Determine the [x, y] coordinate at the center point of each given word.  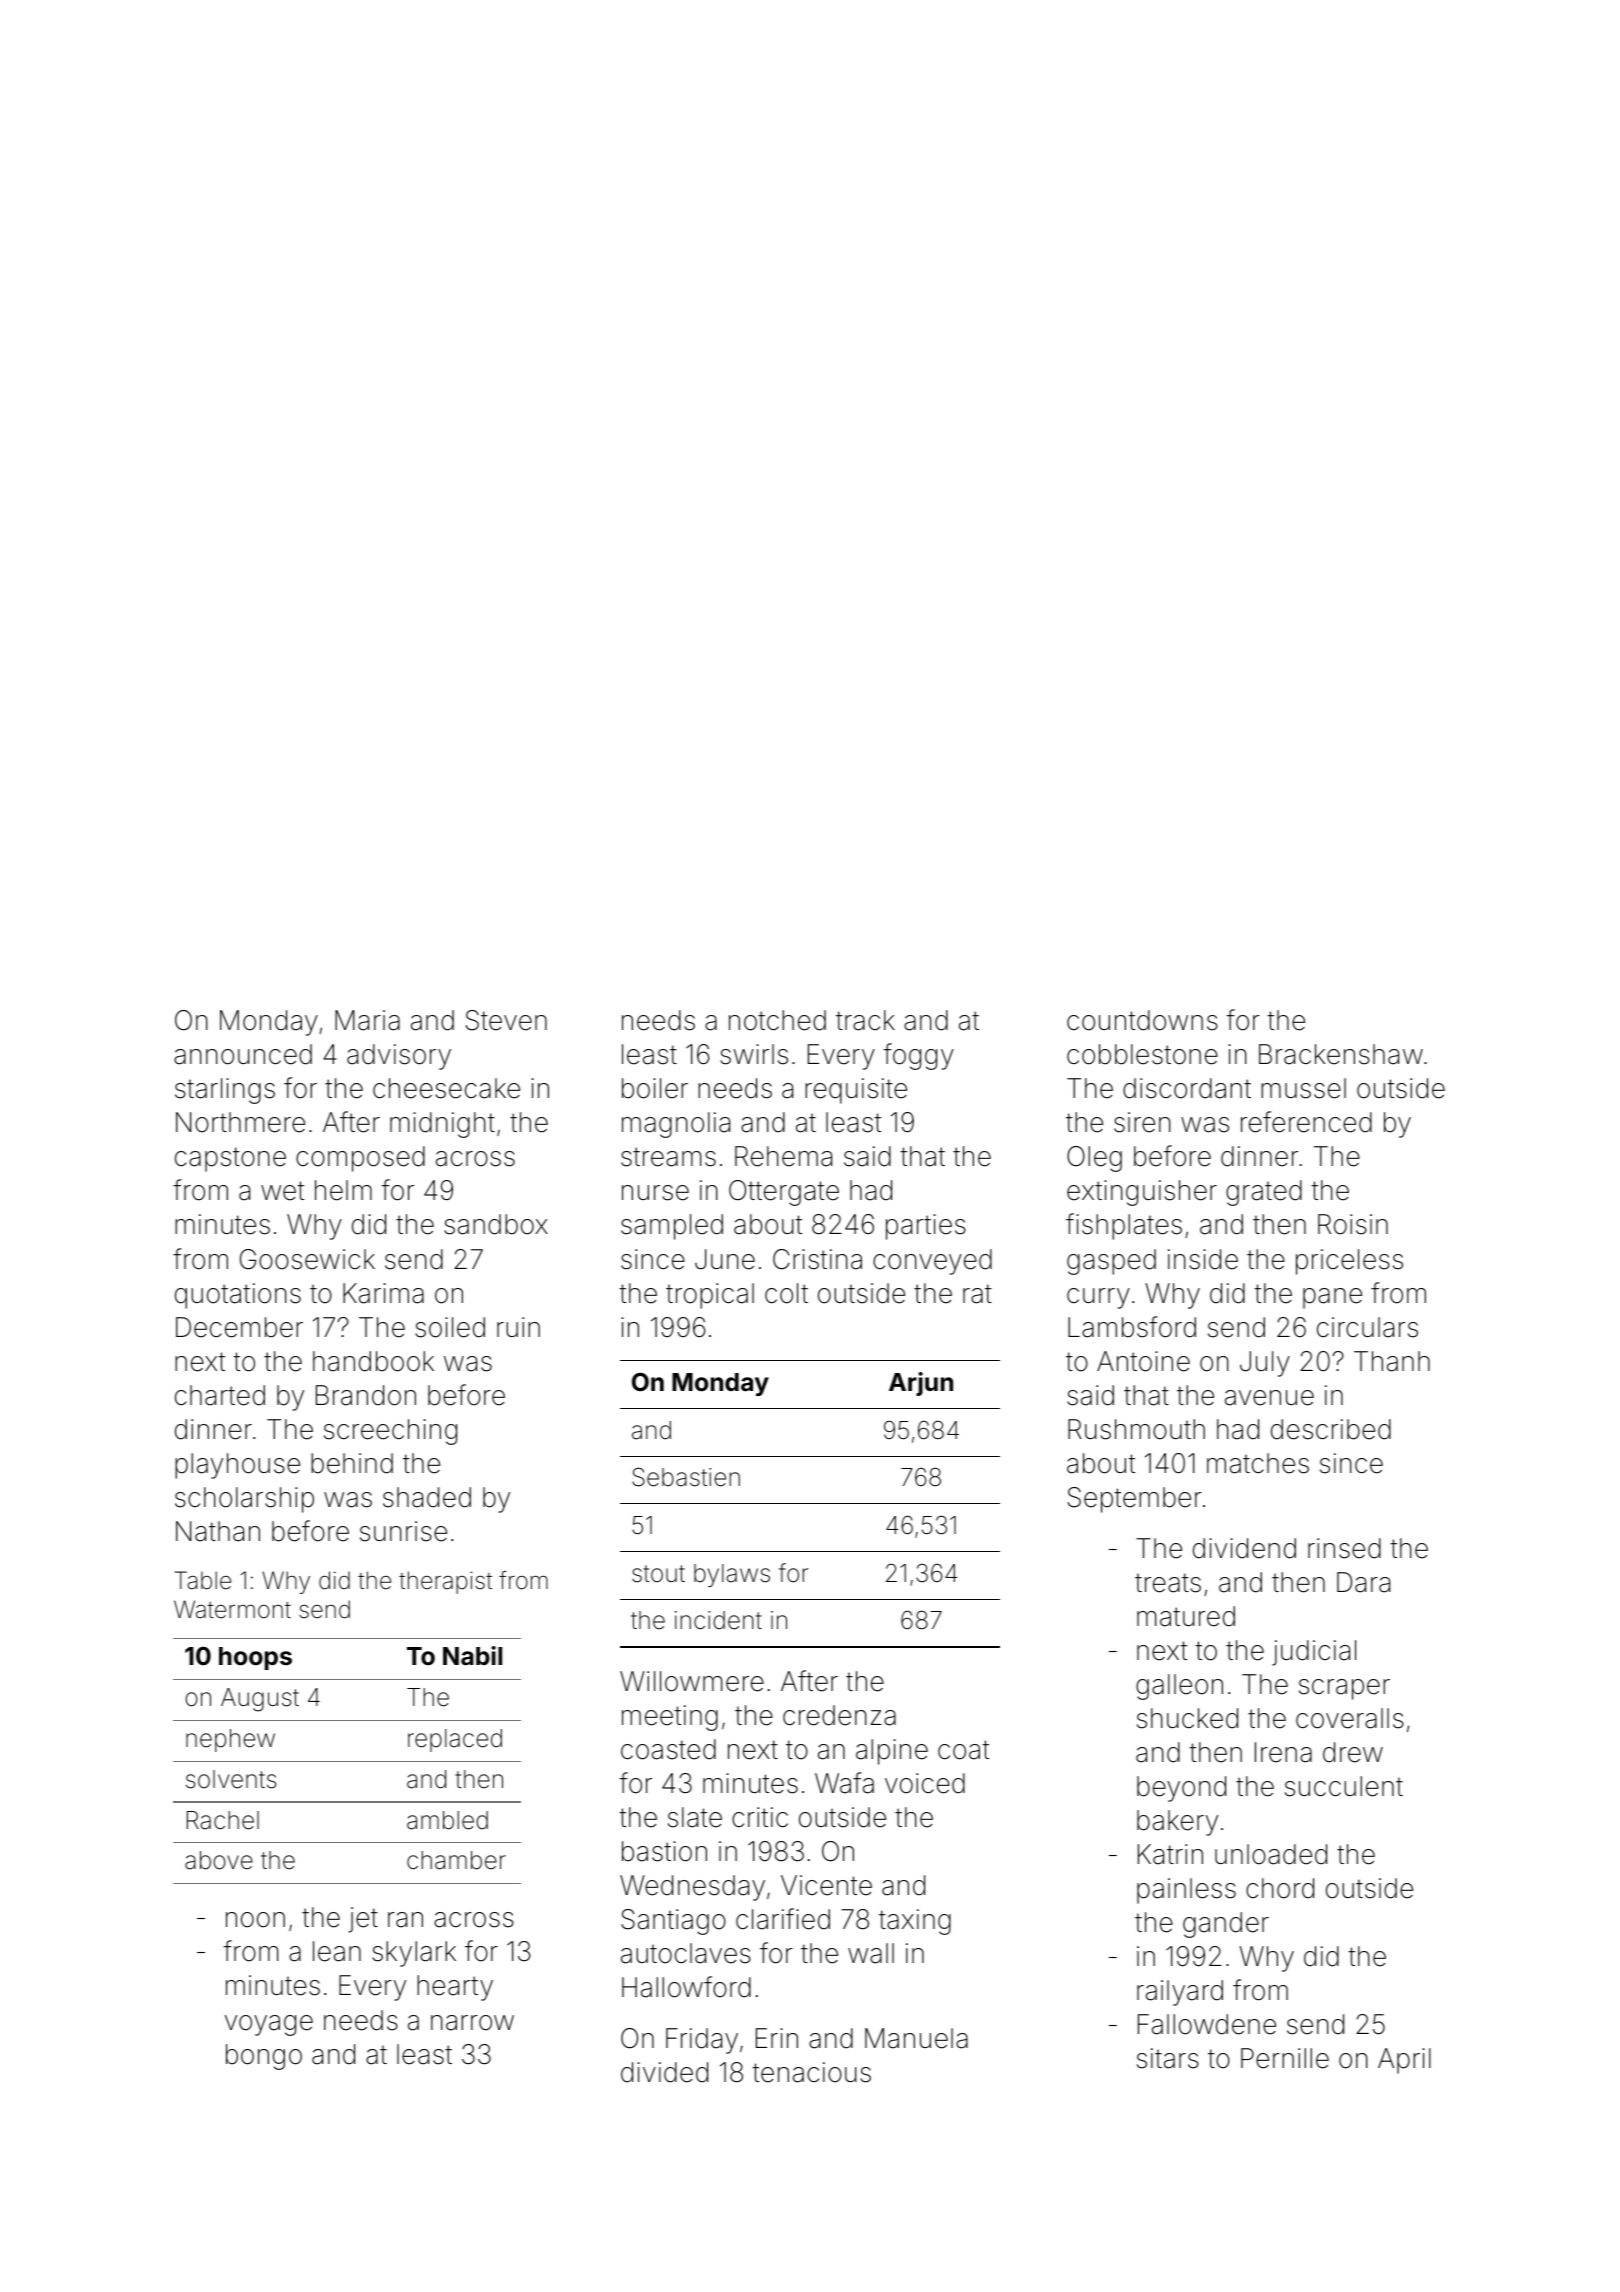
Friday [702, 2041]
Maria [367, 1020]
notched [777, 1020]
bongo [264, 2057]
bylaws [732, 1575]
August [260, 1700]
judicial [1314, 1653]
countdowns [1142, 1020]
